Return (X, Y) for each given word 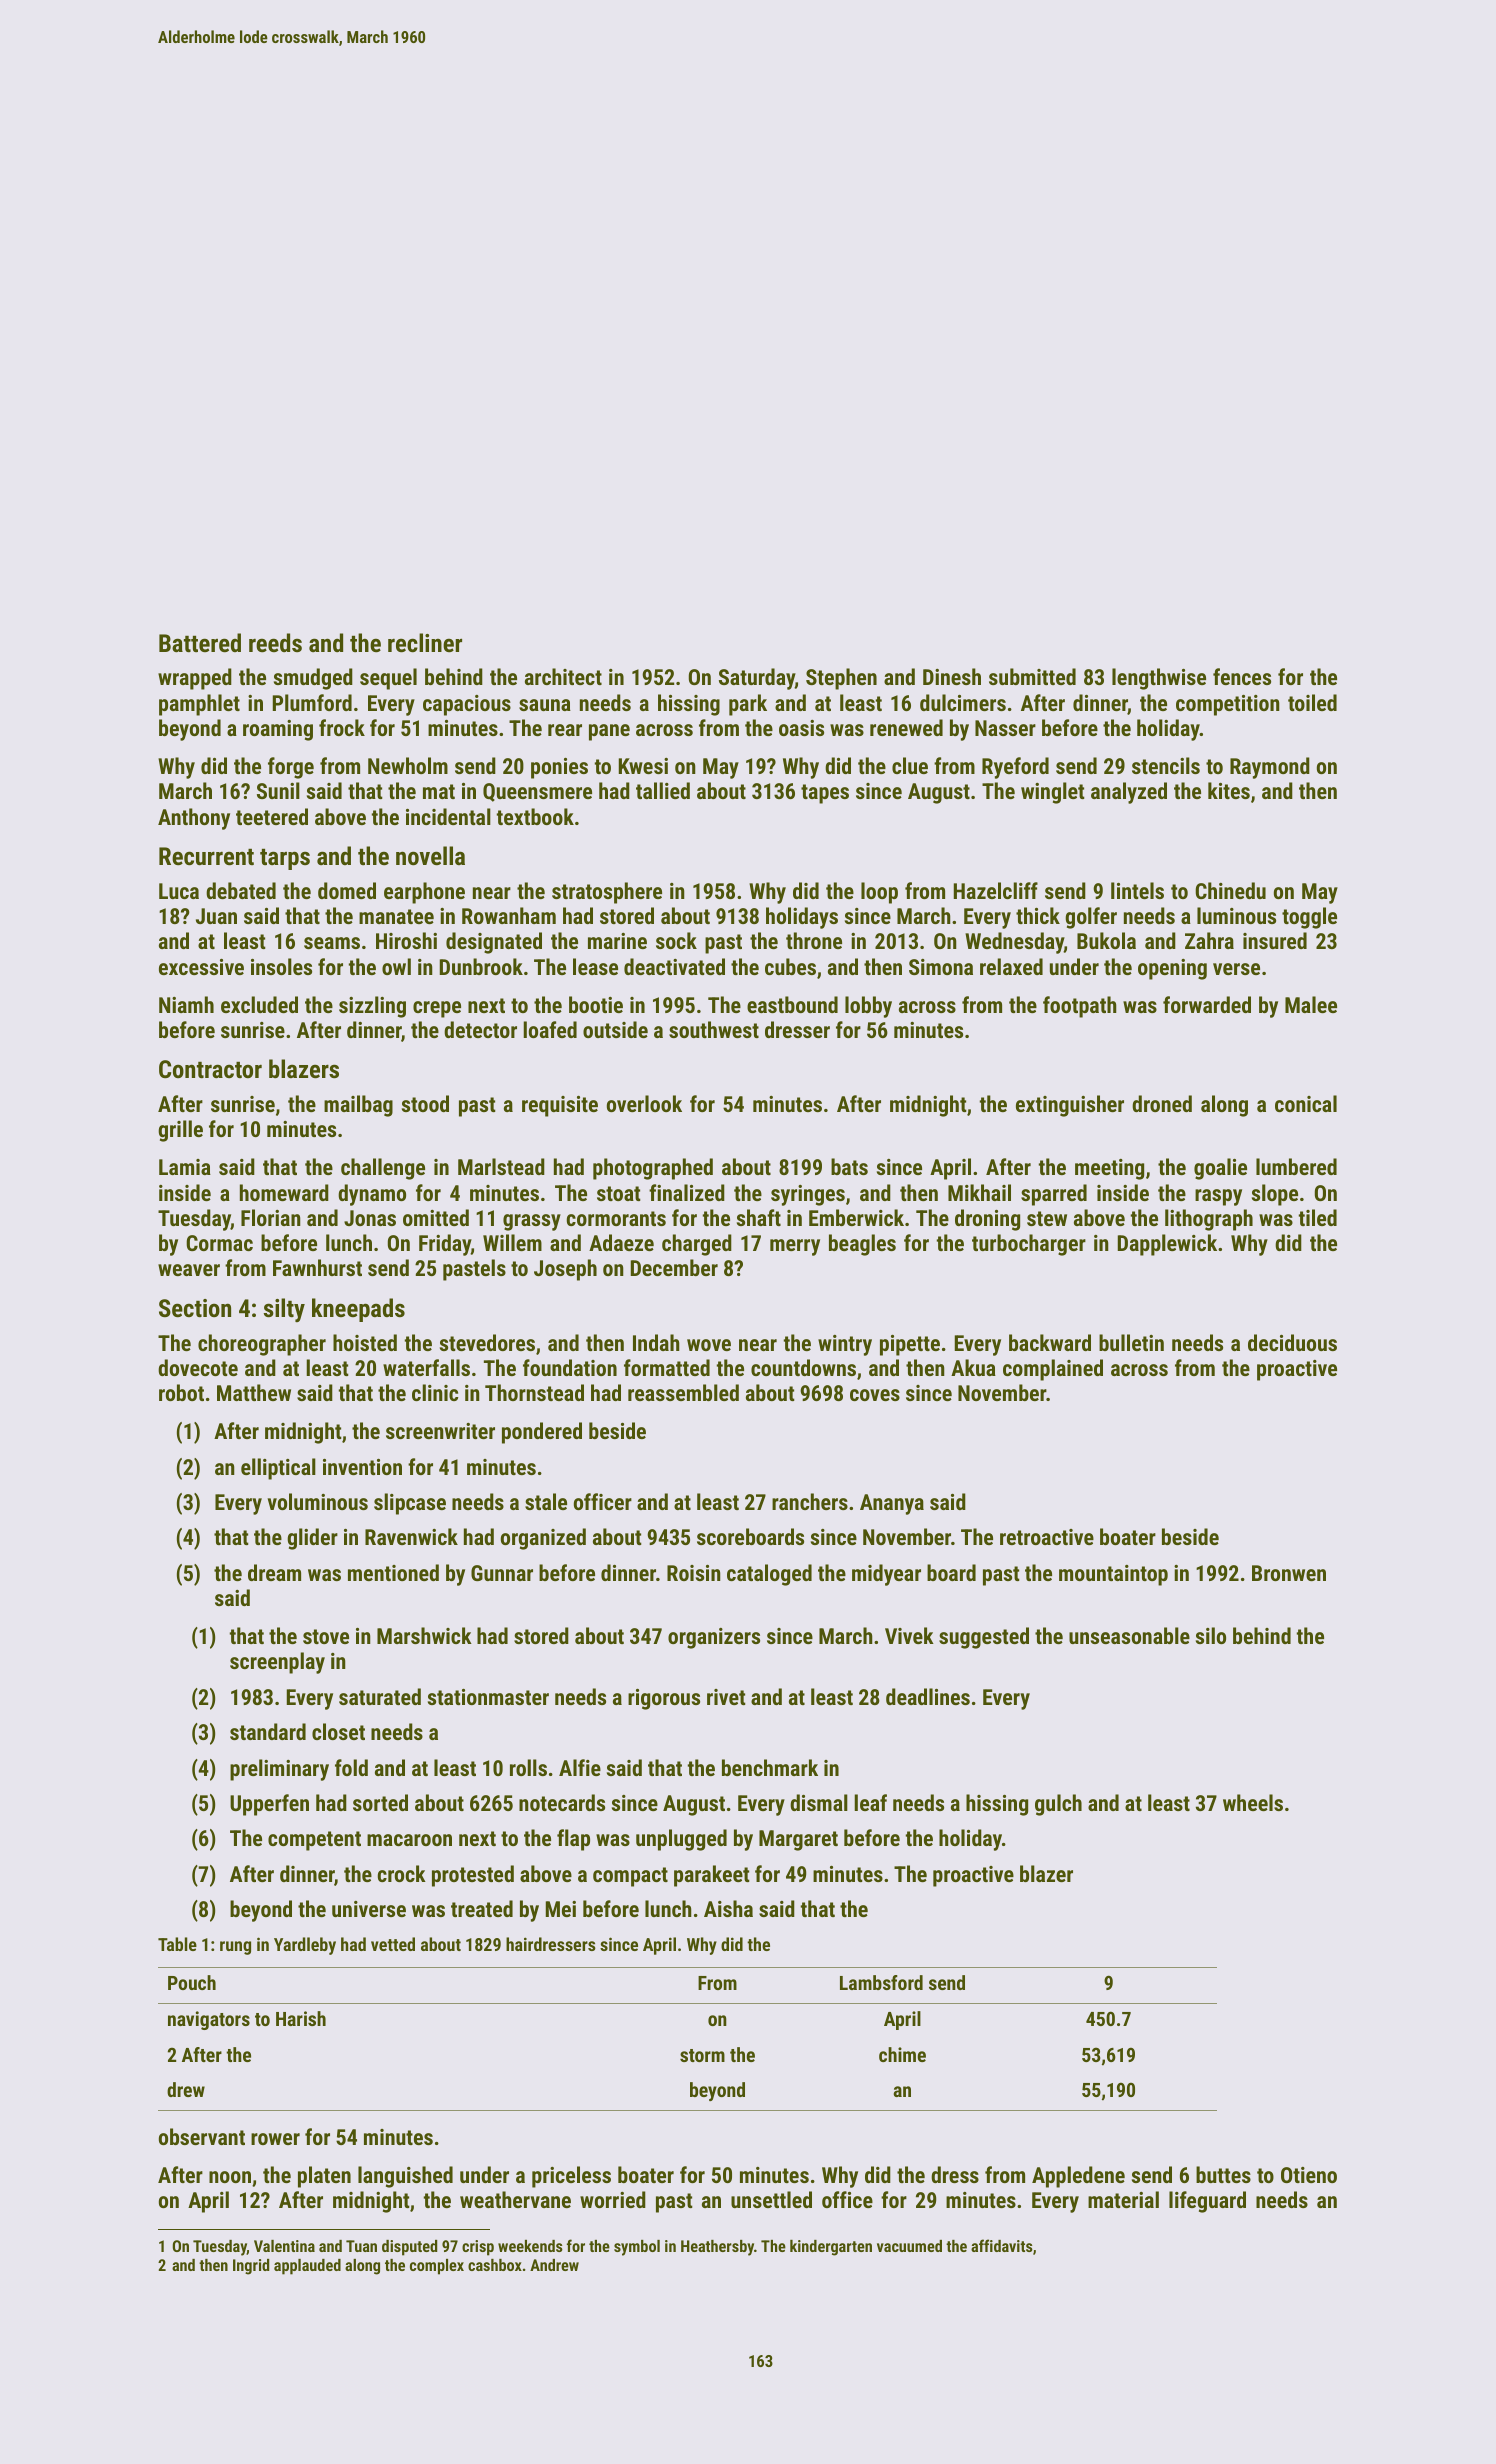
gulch (1058, 1805)
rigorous (664, 1699)
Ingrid (251, 2267)
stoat (619, 1193)
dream (274, 1572)
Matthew (254, 1392)
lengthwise (1159, 679)
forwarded (1207, 1004)
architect (563, 676)
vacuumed (909, 2246)
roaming (278, 730)
